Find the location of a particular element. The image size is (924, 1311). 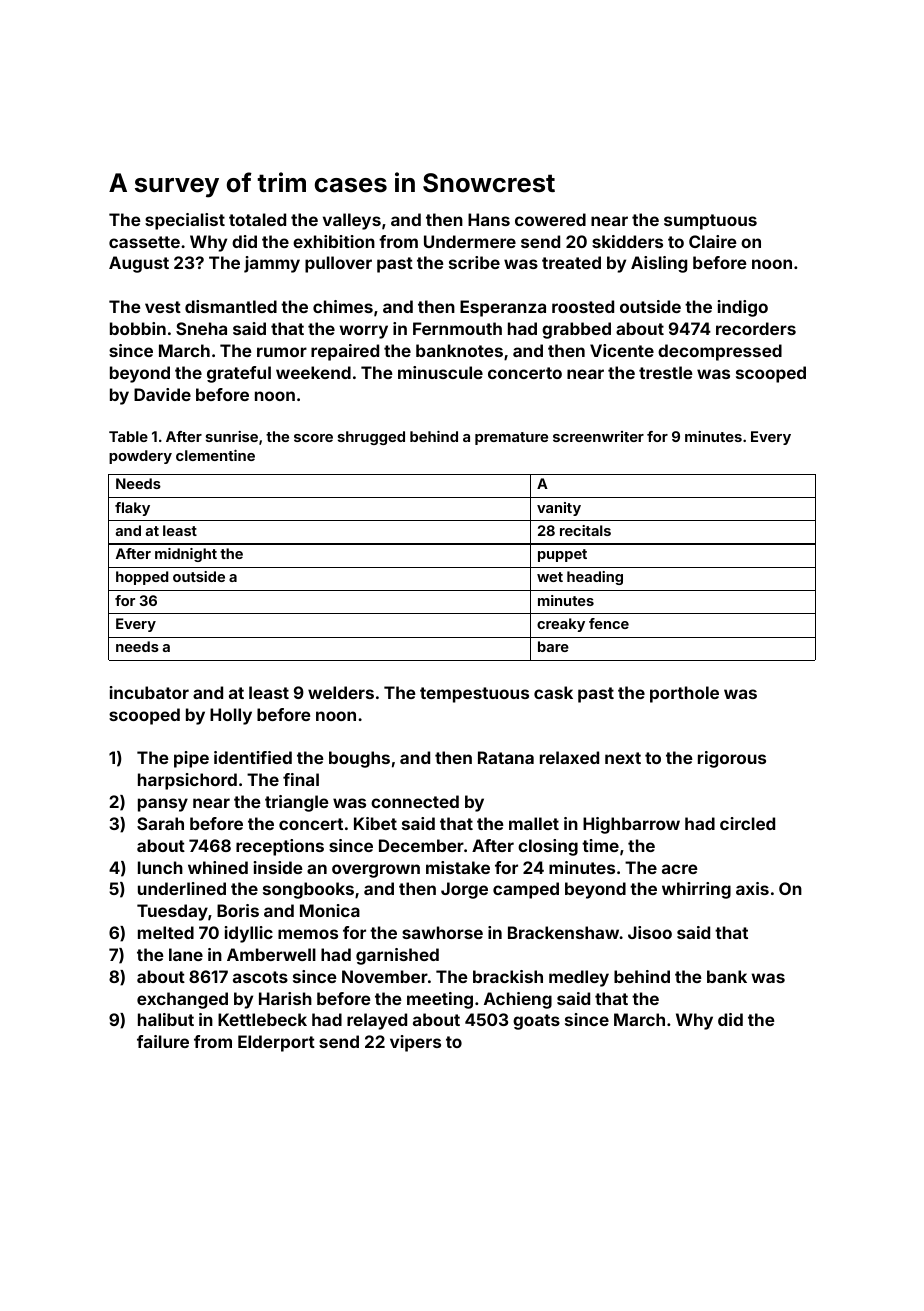

failure is located at coordinates (163, 1041).
